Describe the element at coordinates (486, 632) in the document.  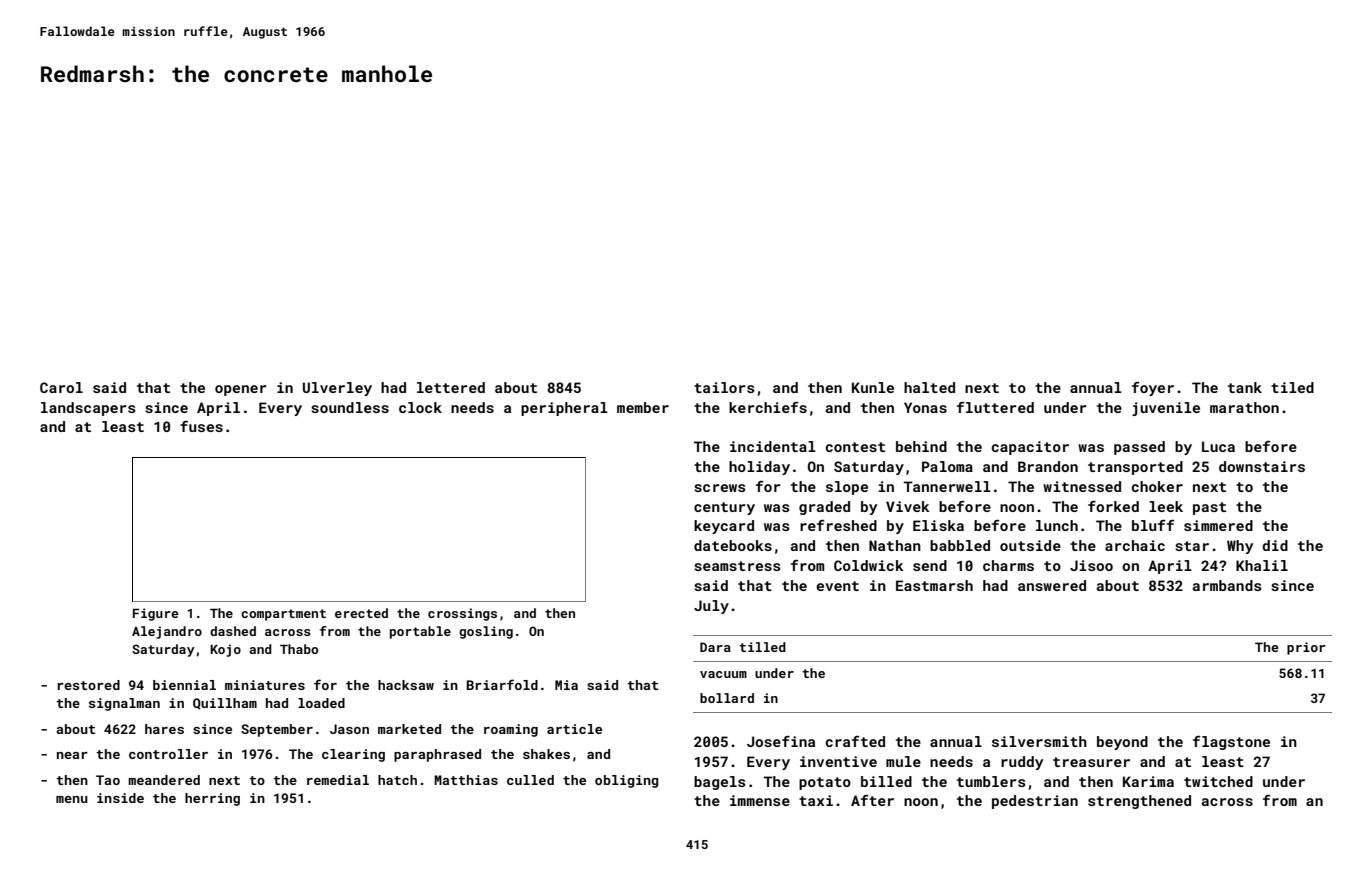
I see `gosling` at that location.
